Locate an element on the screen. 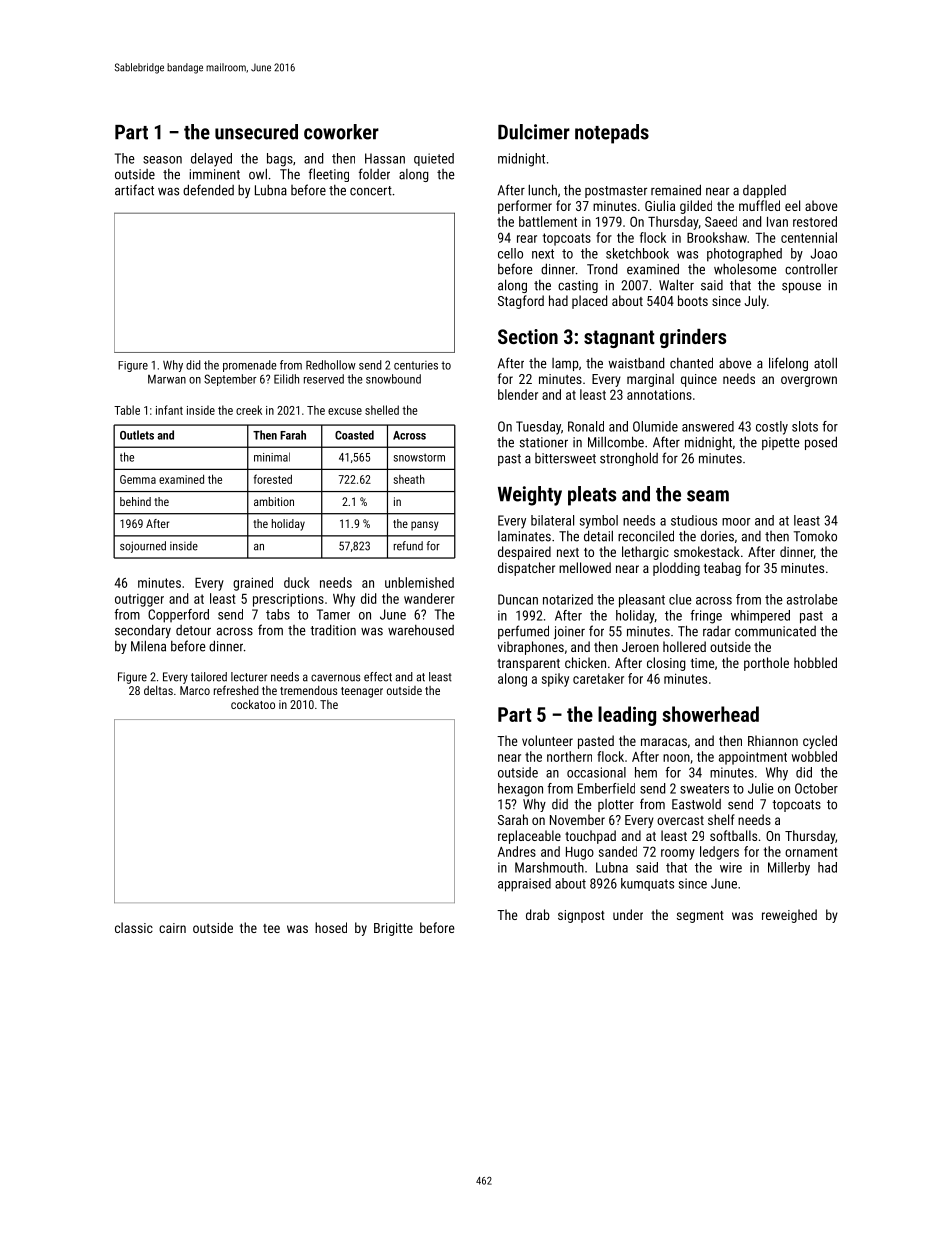 Image resolution: width=952 pixels, height=1233 pixels. dappled is located at coordinates (764, 191).
